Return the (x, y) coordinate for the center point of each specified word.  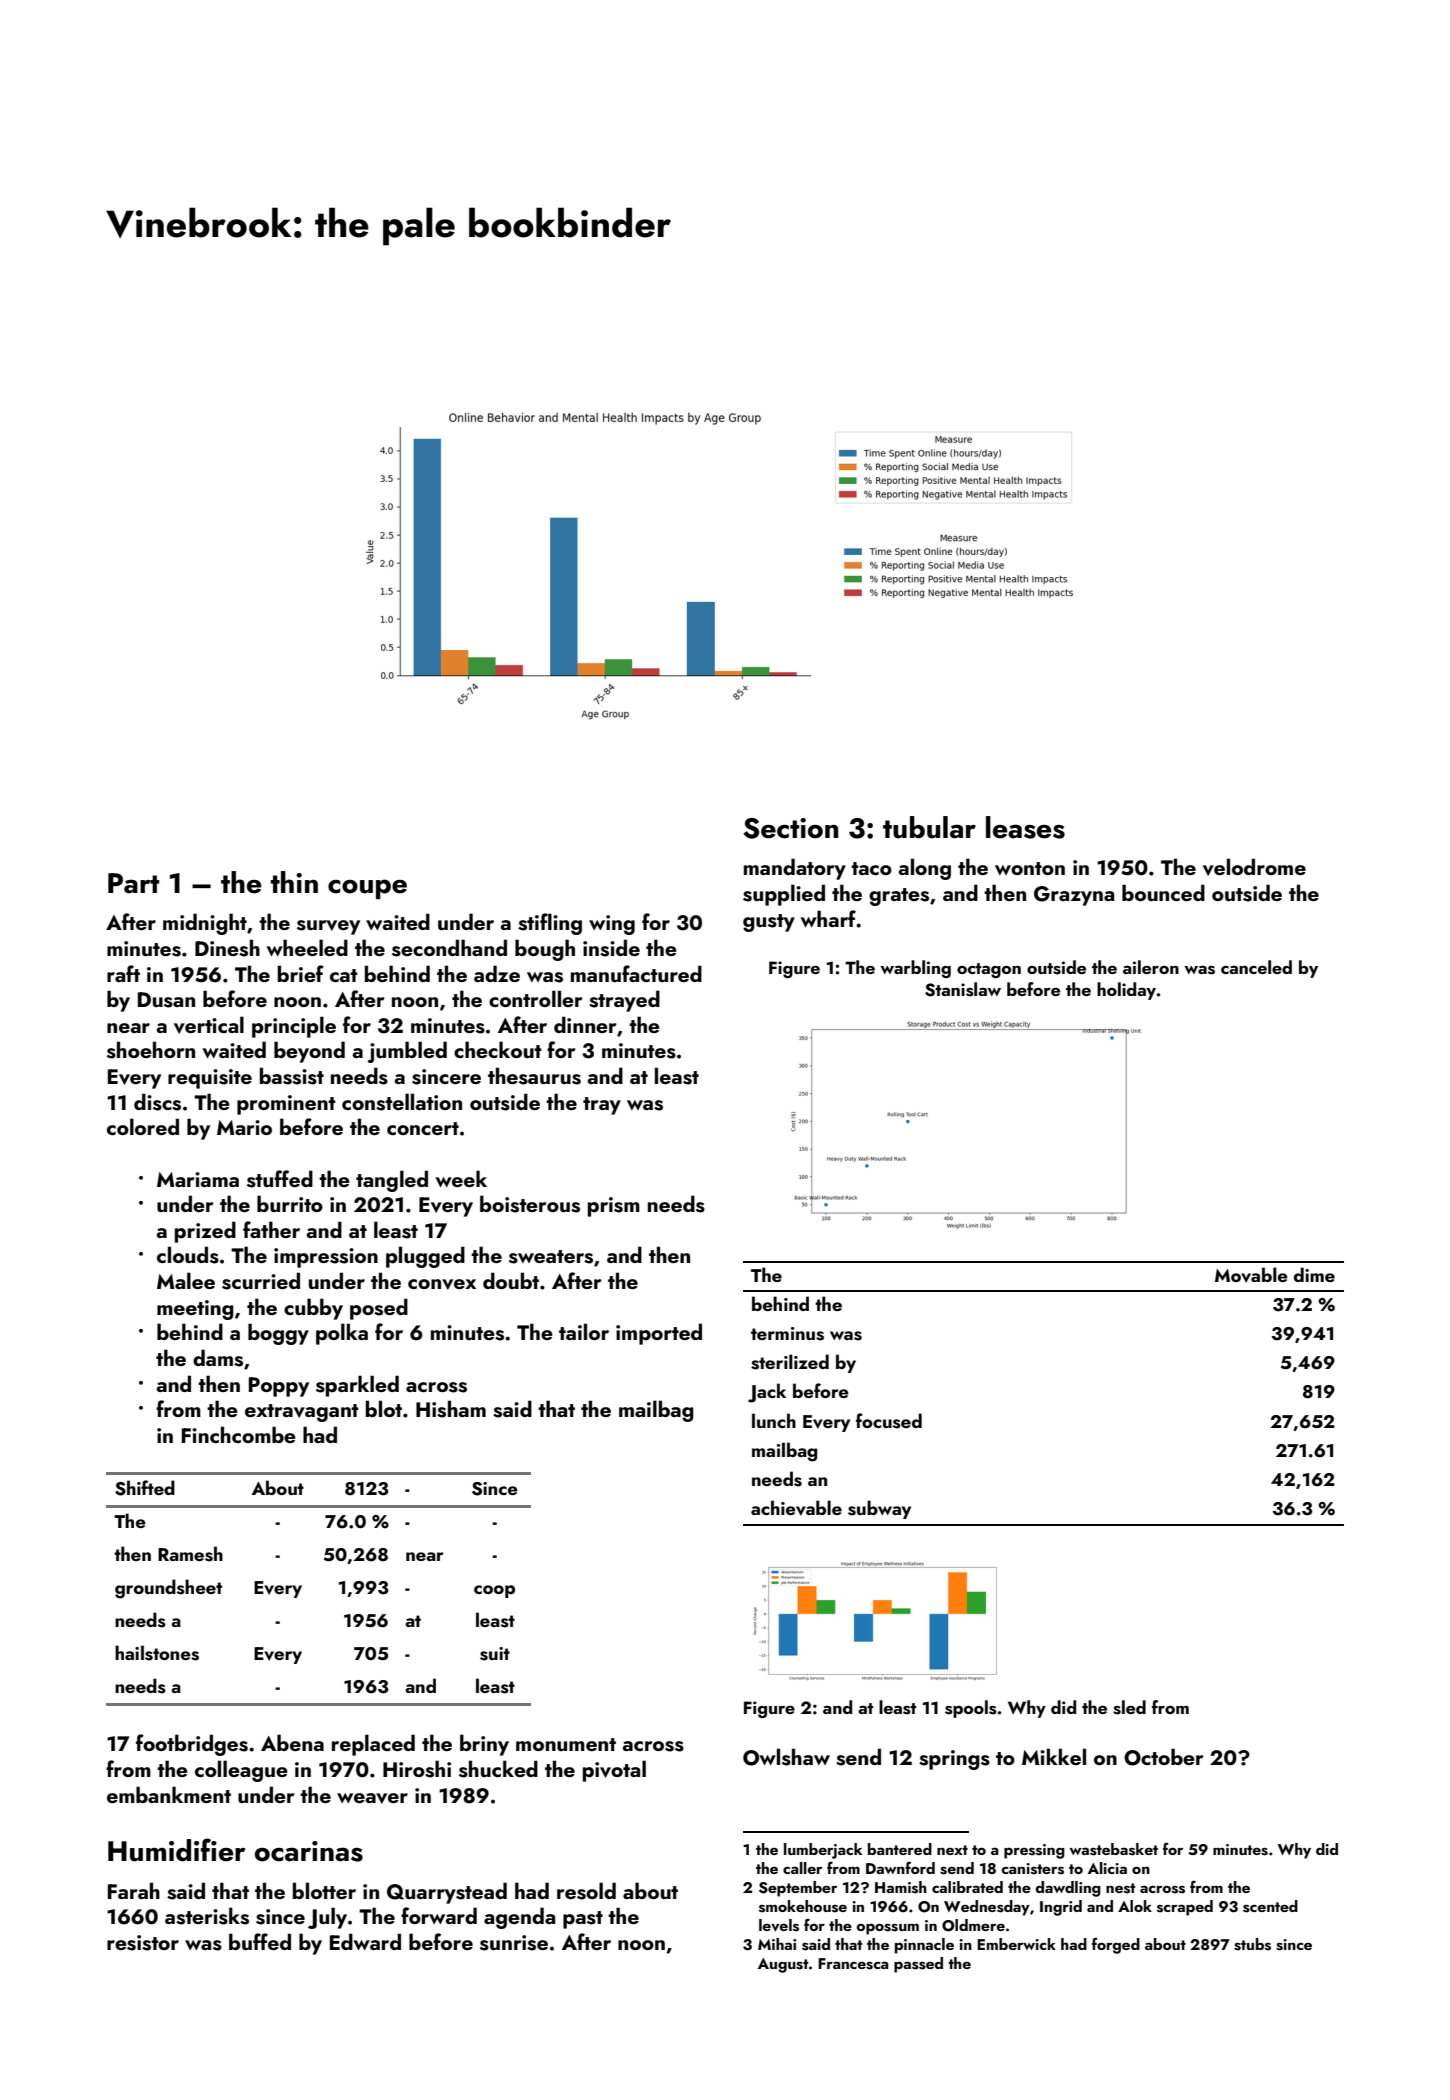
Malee (186, 1280)
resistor (143, 1943)
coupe (367, 889)
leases (1025, 827)
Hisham (451, 1409)
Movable (1251, 1275)
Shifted (145, 1488)
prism (614, 1207)
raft (123, 973)
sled (1129, 1707)
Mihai (777, 1944)
